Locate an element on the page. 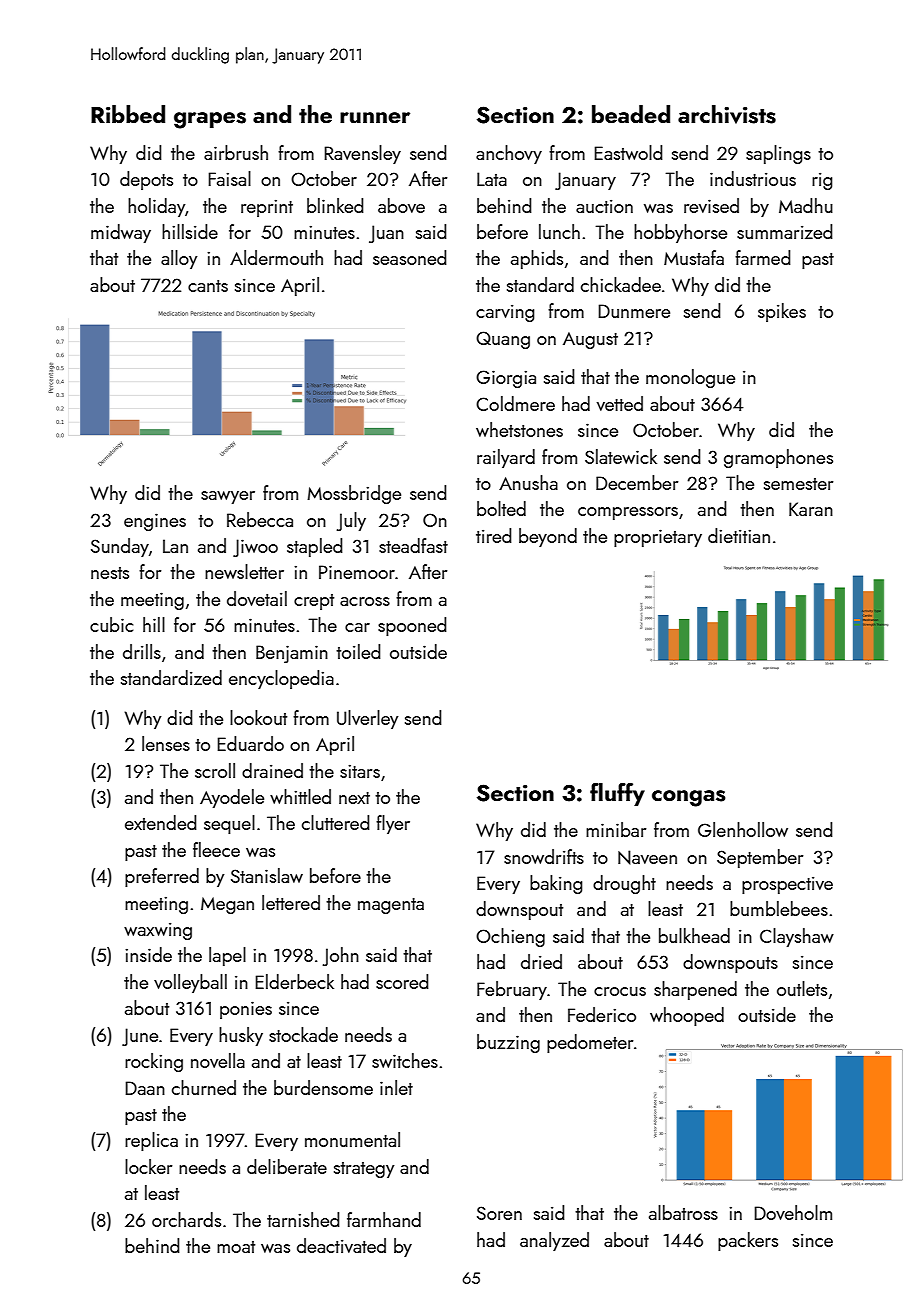 This document has height=1314, width=924. vetted is located at coordinates (620, 403).
